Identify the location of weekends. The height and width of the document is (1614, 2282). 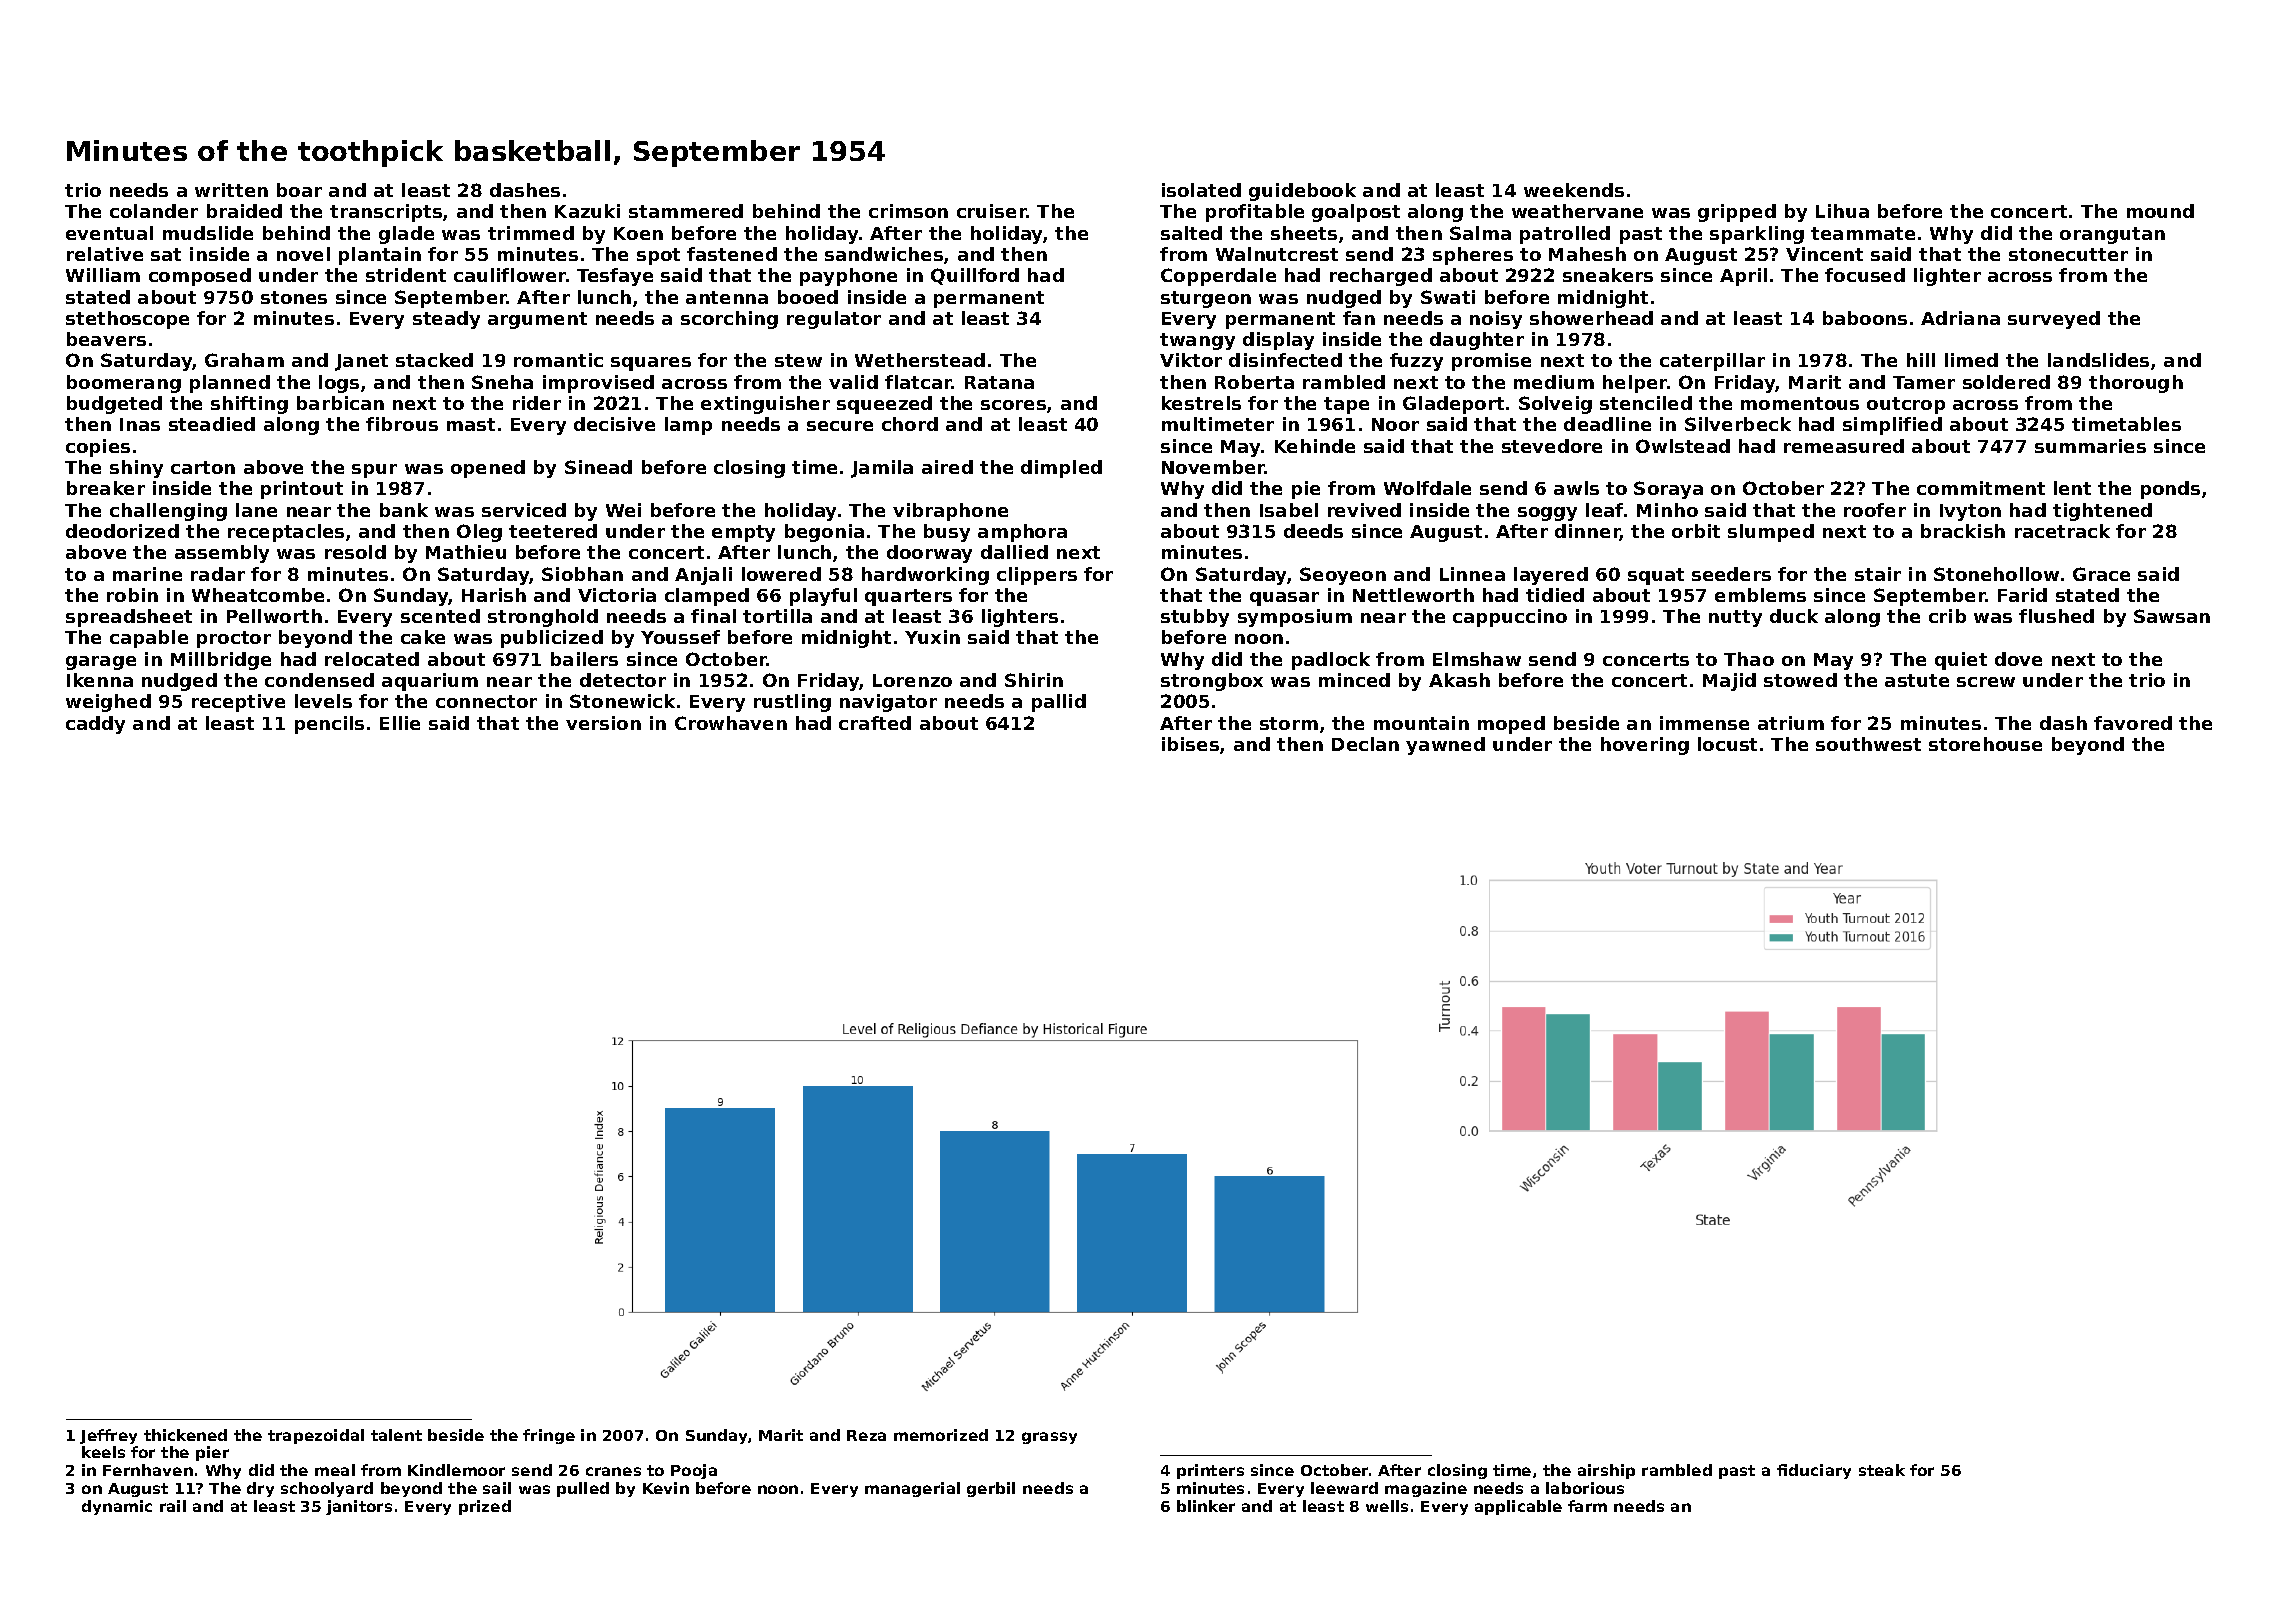
(1574, 190).
